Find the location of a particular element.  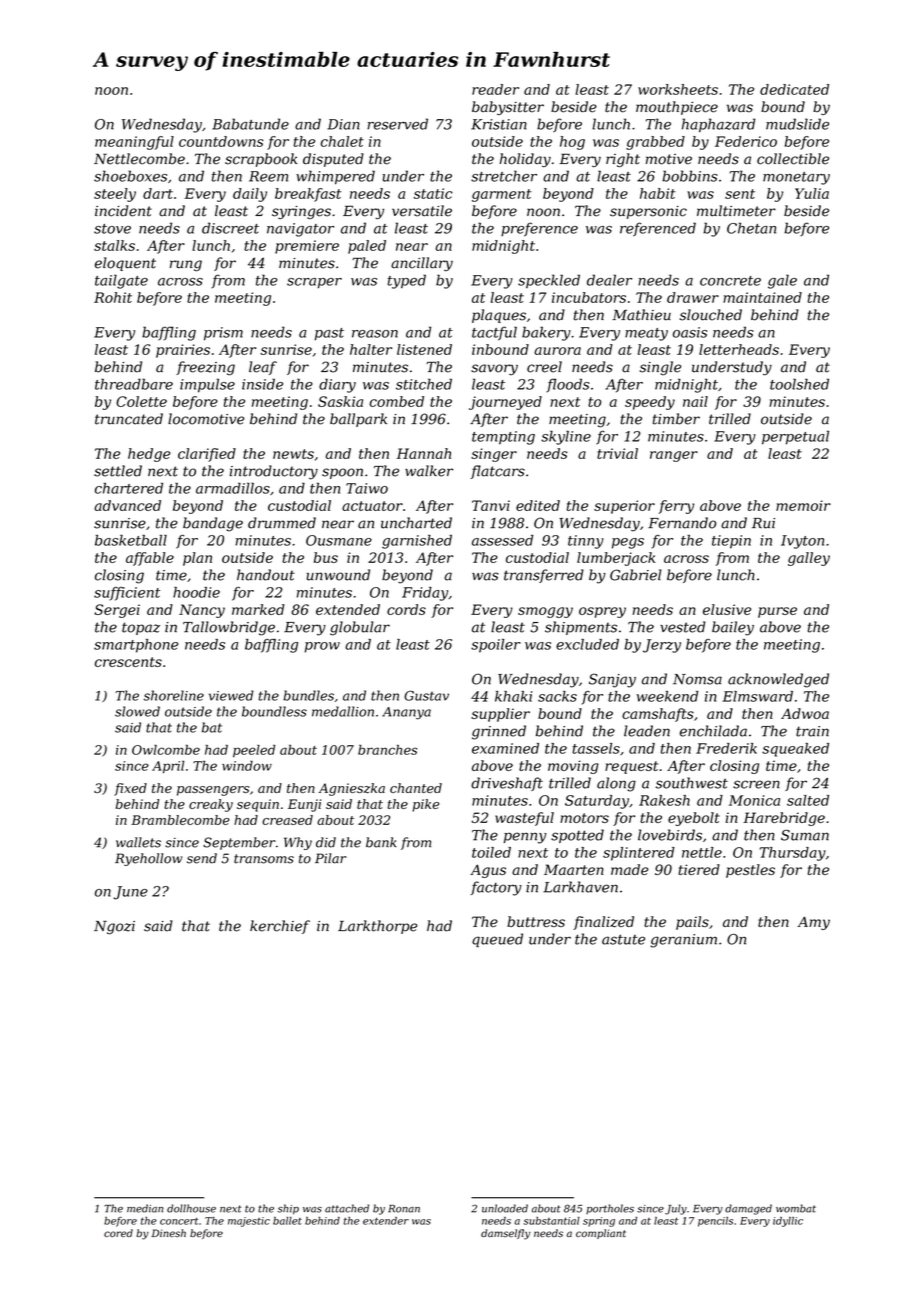

habit is located at coordinates (658, 193).
